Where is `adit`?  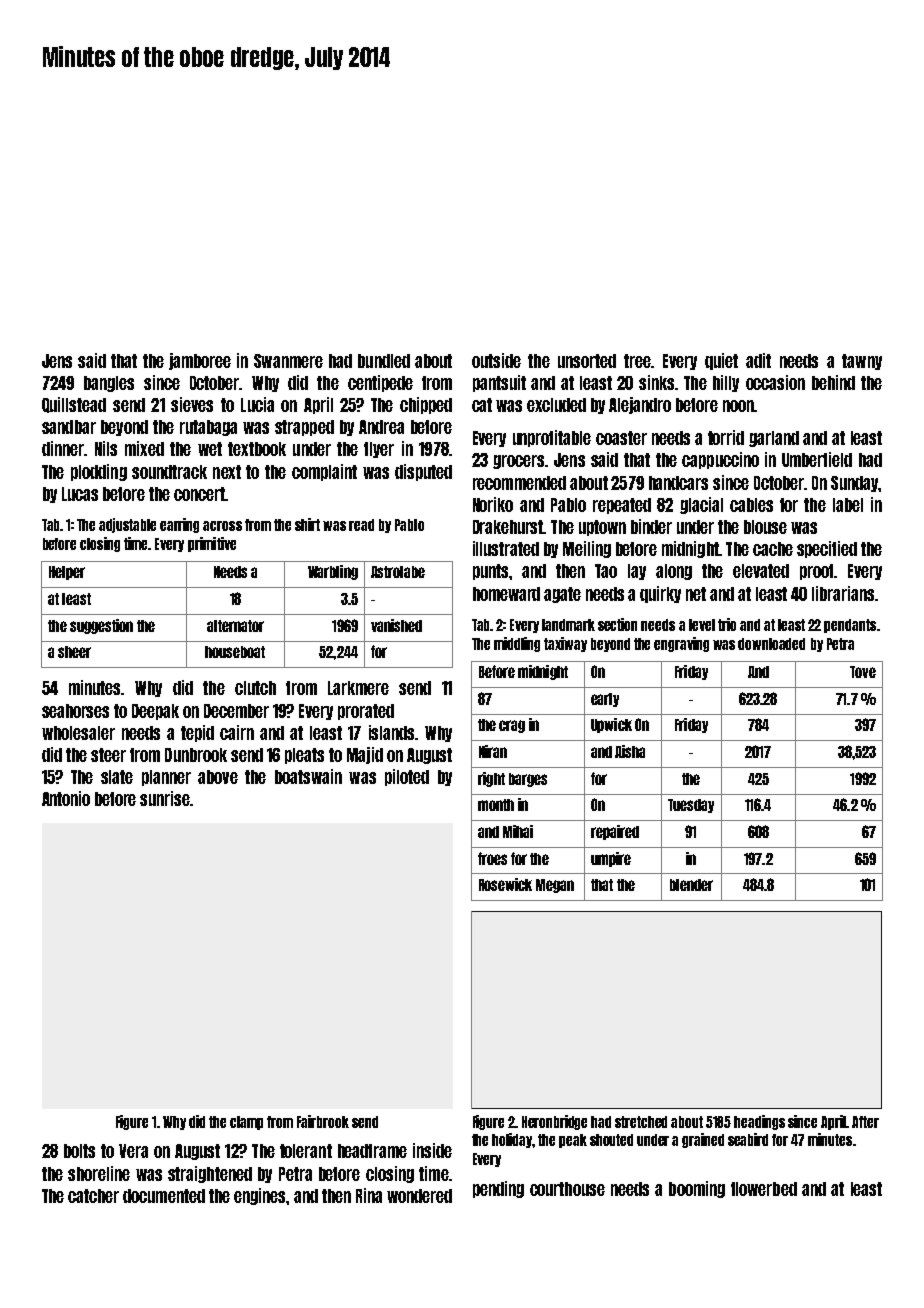
adit is located at coordinates (758, 360).
